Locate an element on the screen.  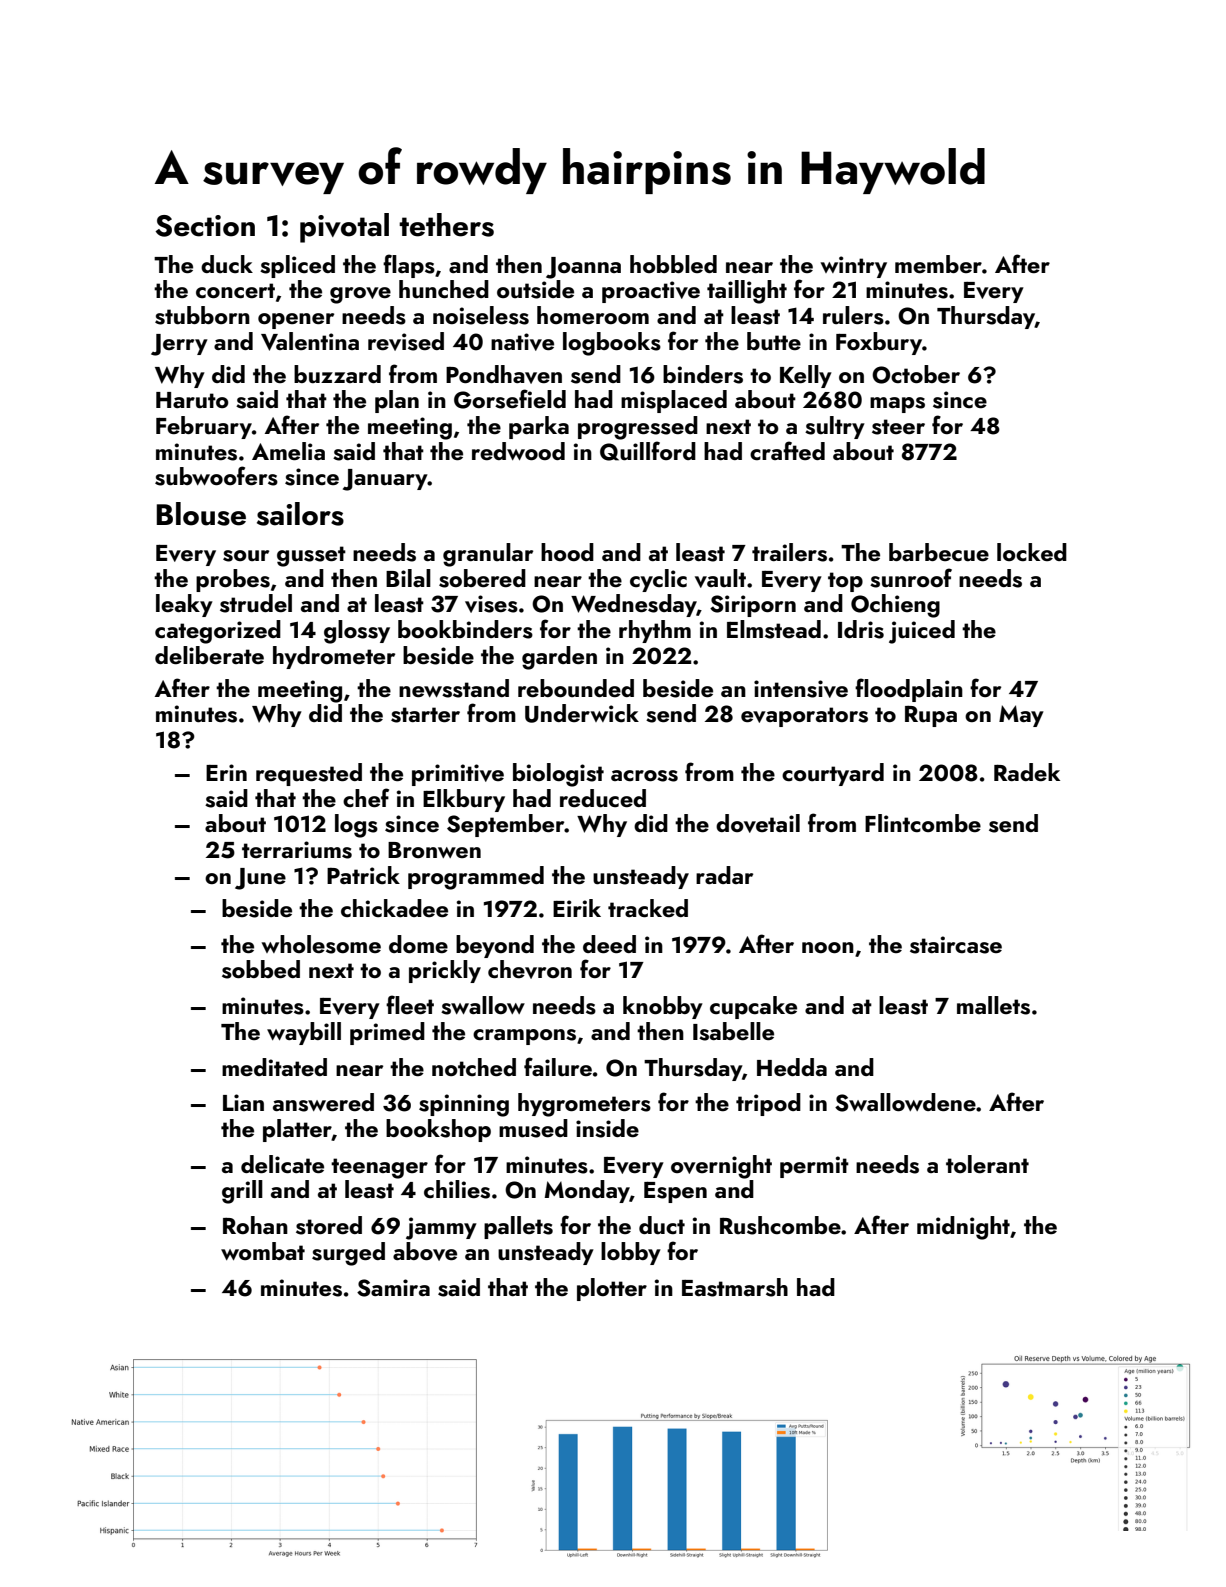
Amelia is located at coordinates (288, 451).
